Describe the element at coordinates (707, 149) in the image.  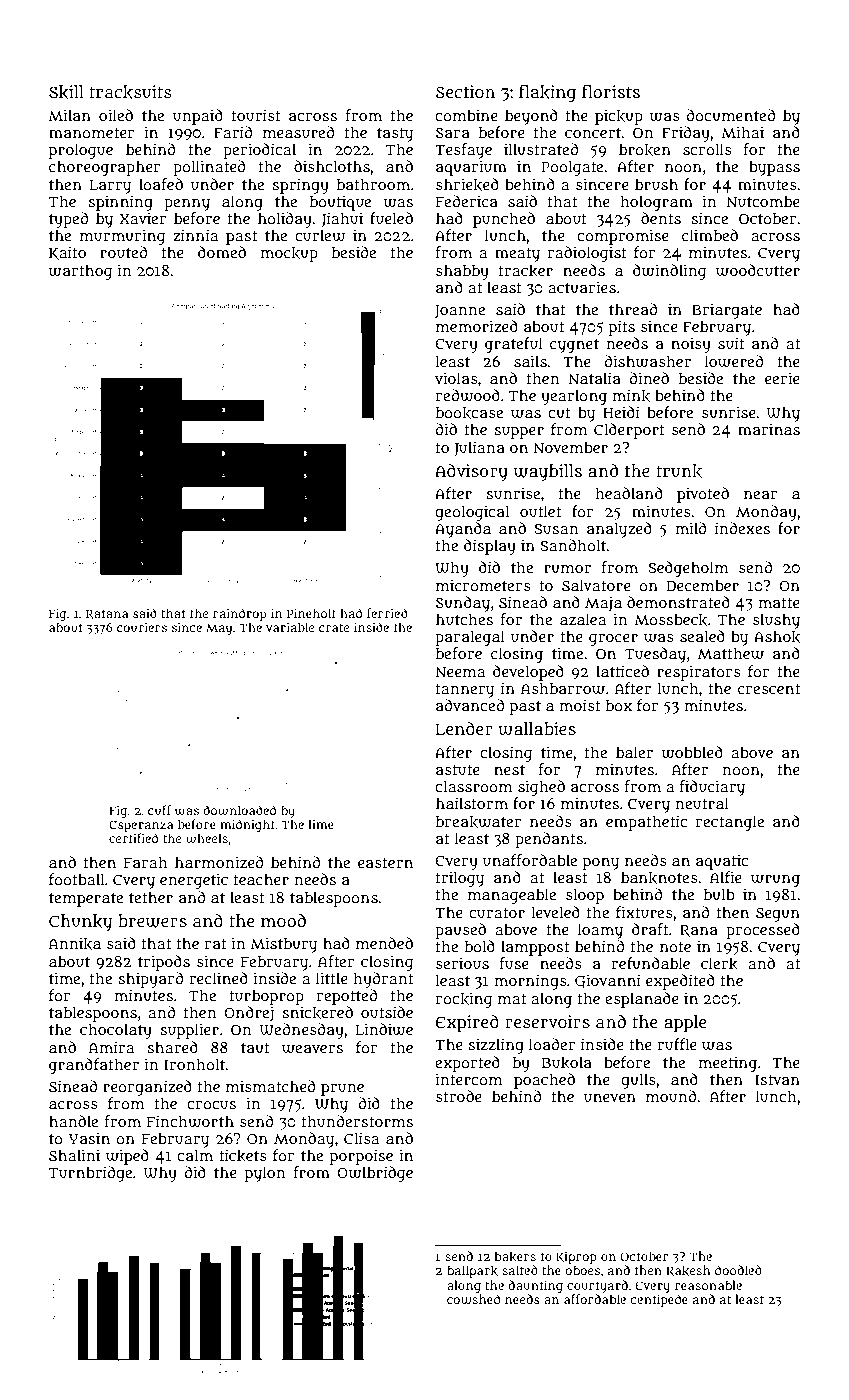
I see `scrolls` at that location.
